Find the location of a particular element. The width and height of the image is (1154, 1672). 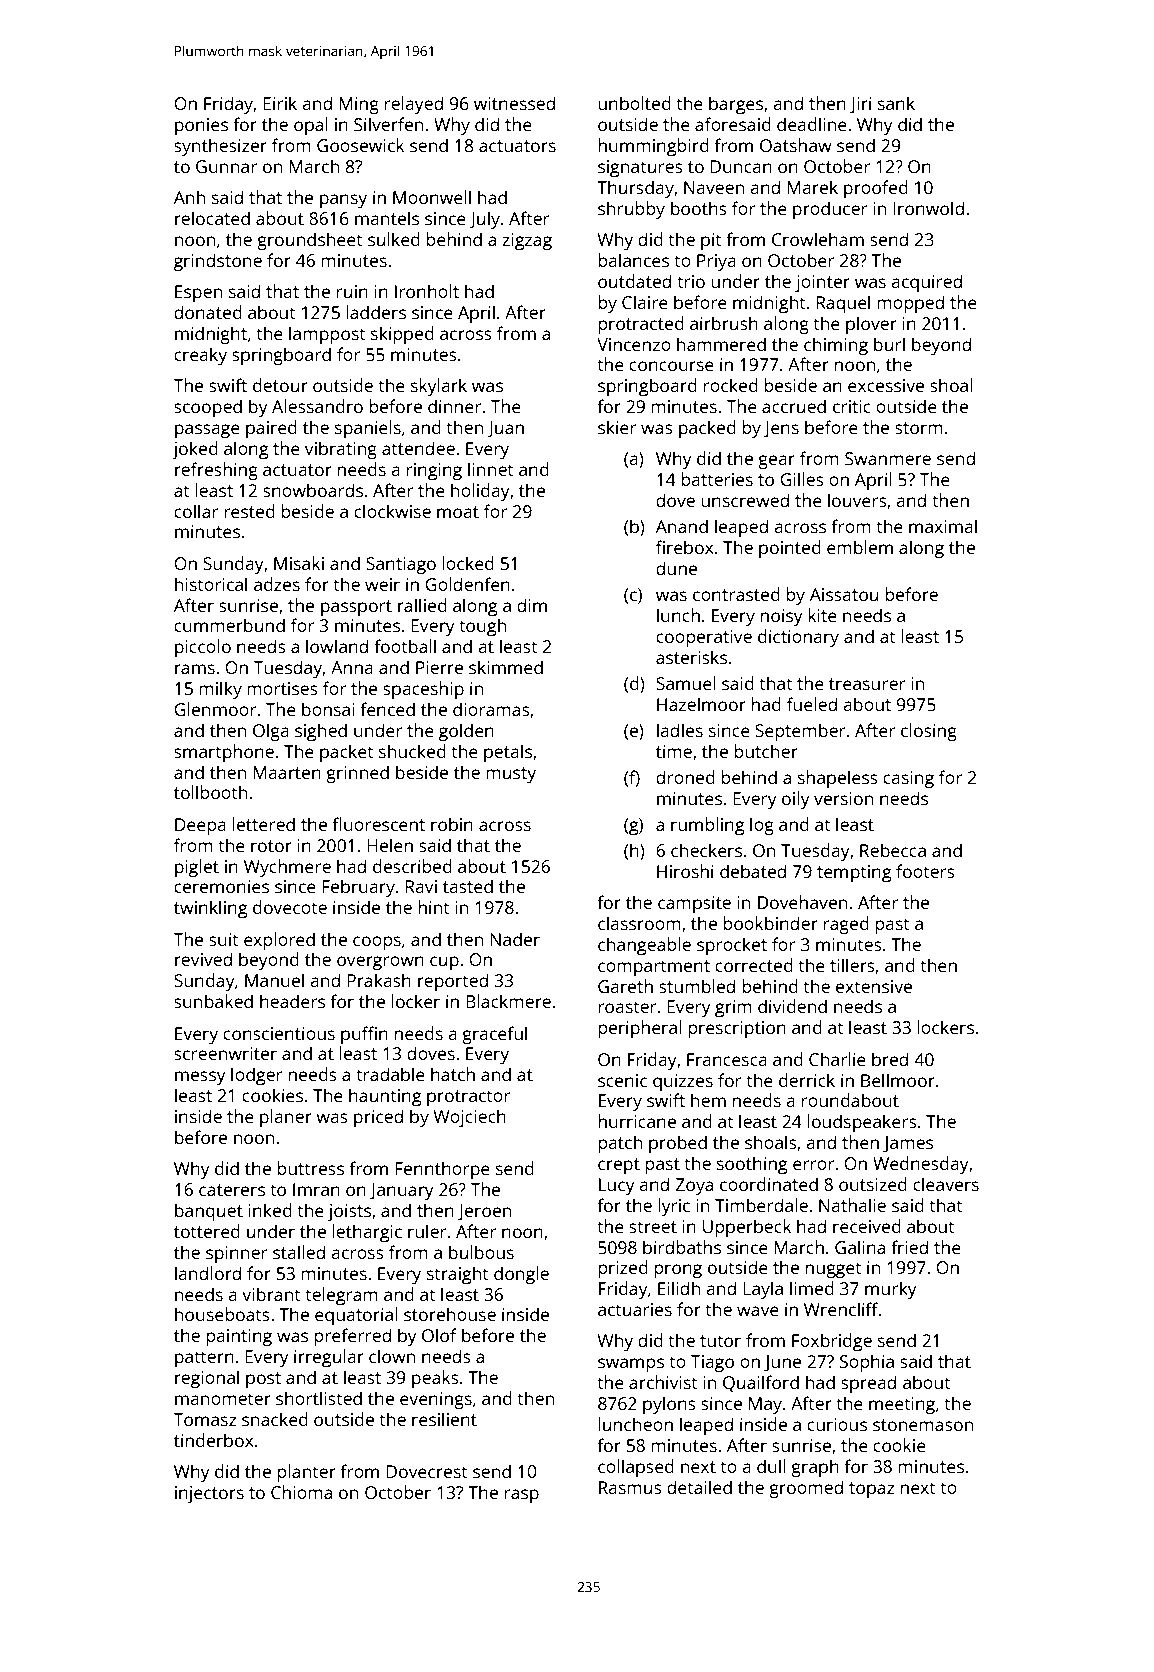

proofed is located at coordinates (876, 189).
